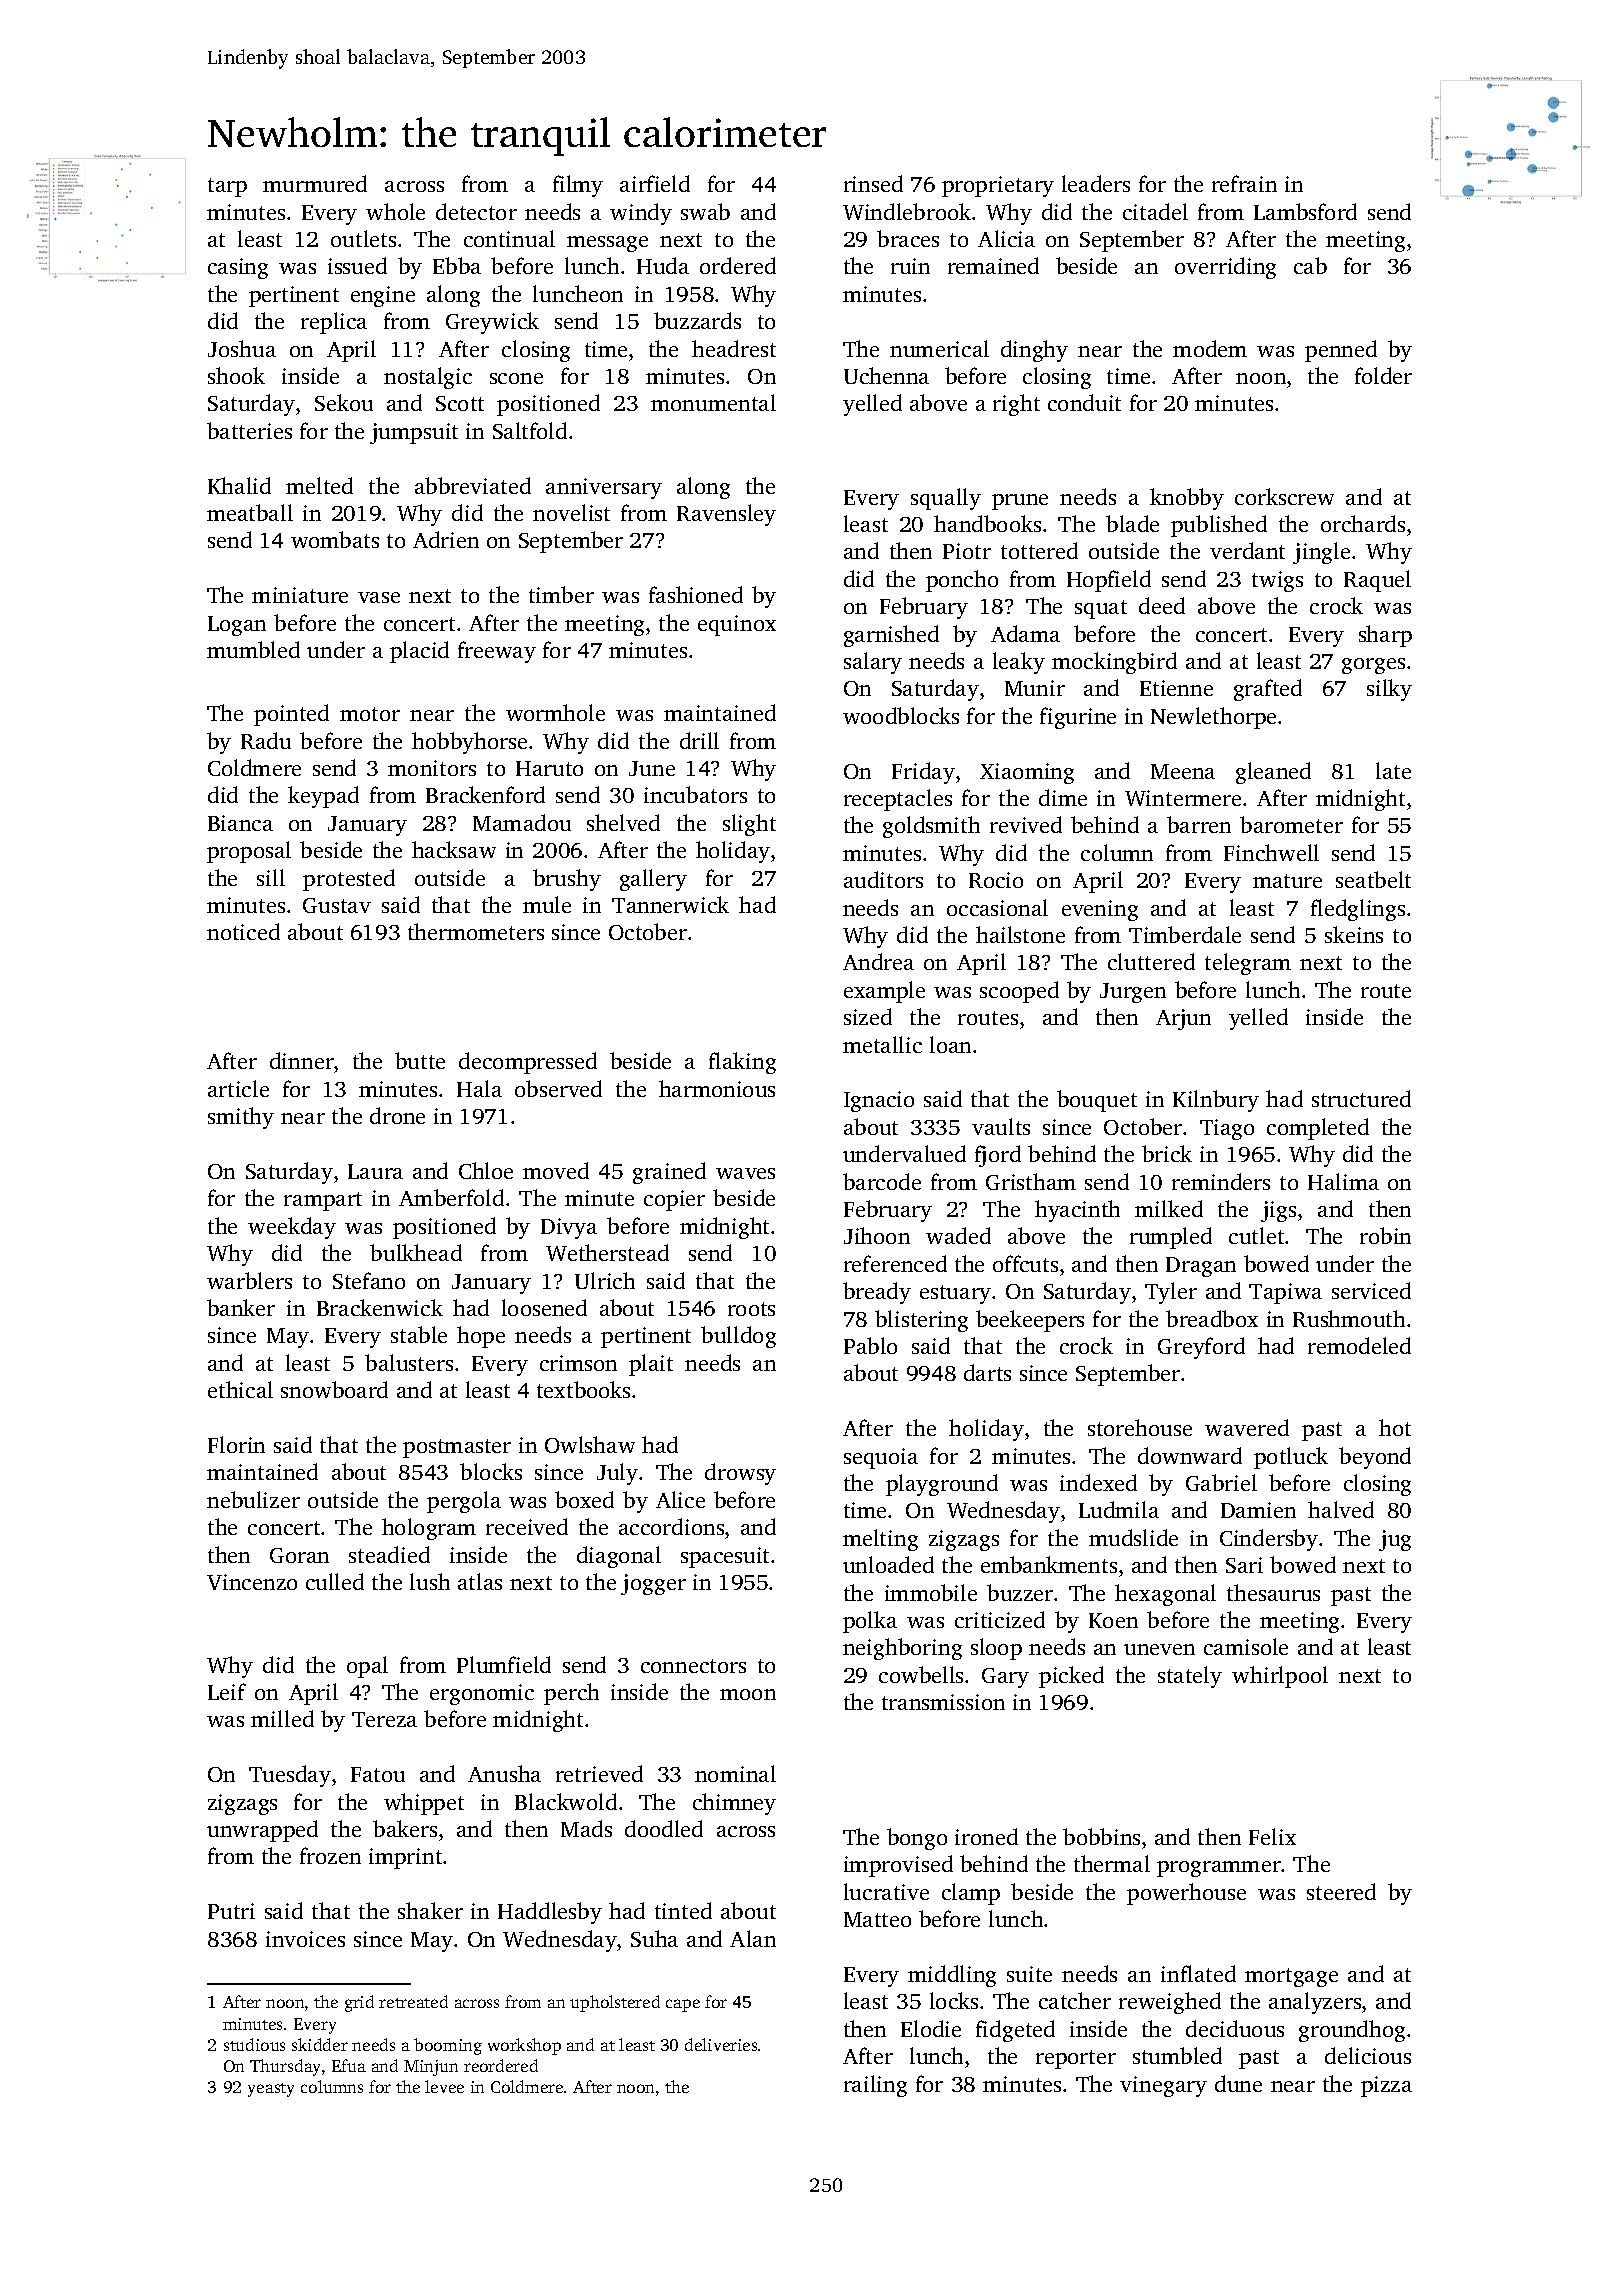 Image resolution: width=1620 pixels, height=2292 pixels. I want to click on murmured, so click(315, 183).
